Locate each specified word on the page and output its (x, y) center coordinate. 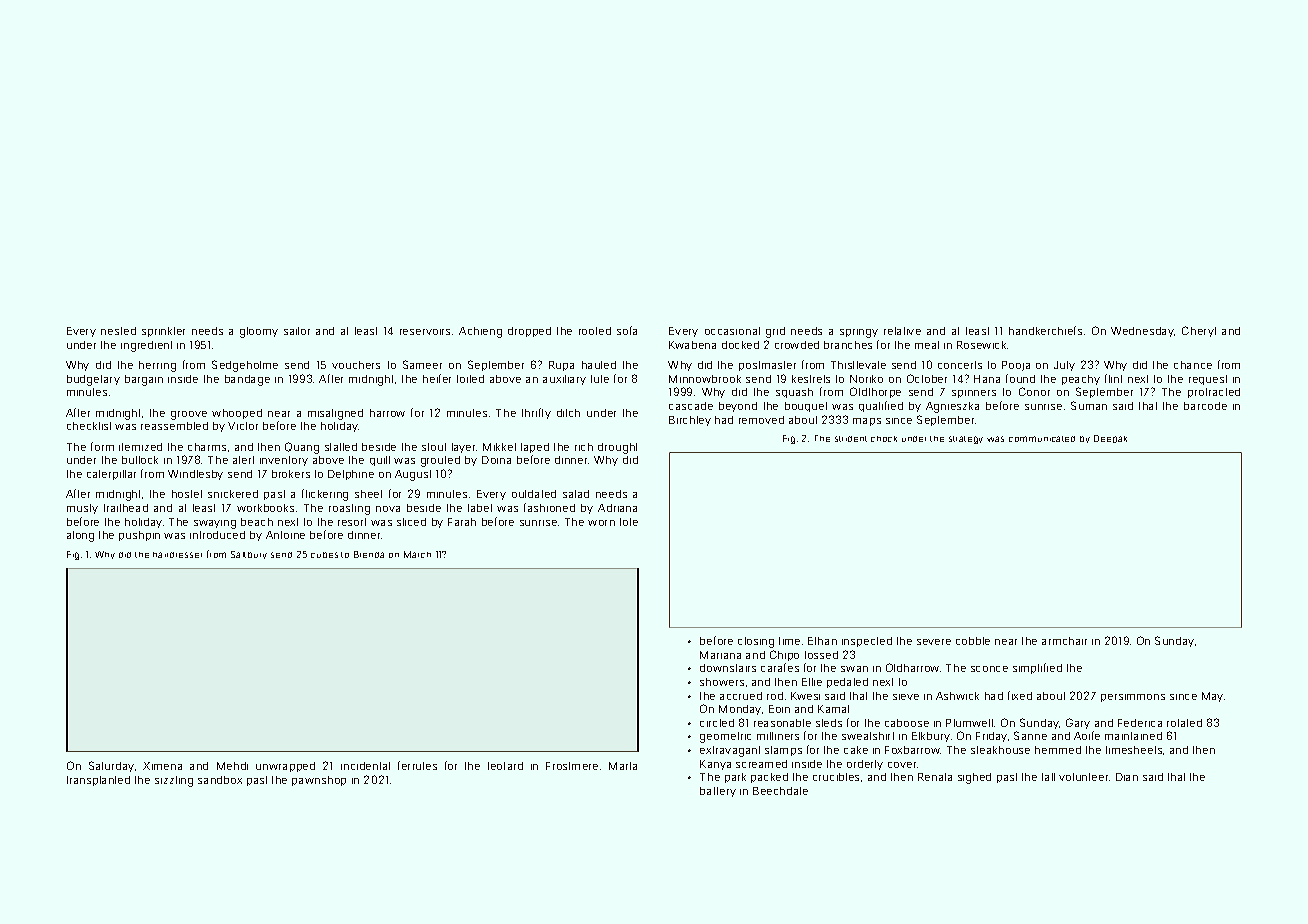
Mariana (720, 655)
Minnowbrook (705, 379)
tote (629, 522)
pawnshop (319, 781)
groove (189, 415)
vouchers (356, 365)
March (417, 554)
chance (1193, 365)
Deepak (1110, 439)
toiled (470, 379)
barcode (1205, 406)
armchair (1064, 641)
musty (82, 509)
